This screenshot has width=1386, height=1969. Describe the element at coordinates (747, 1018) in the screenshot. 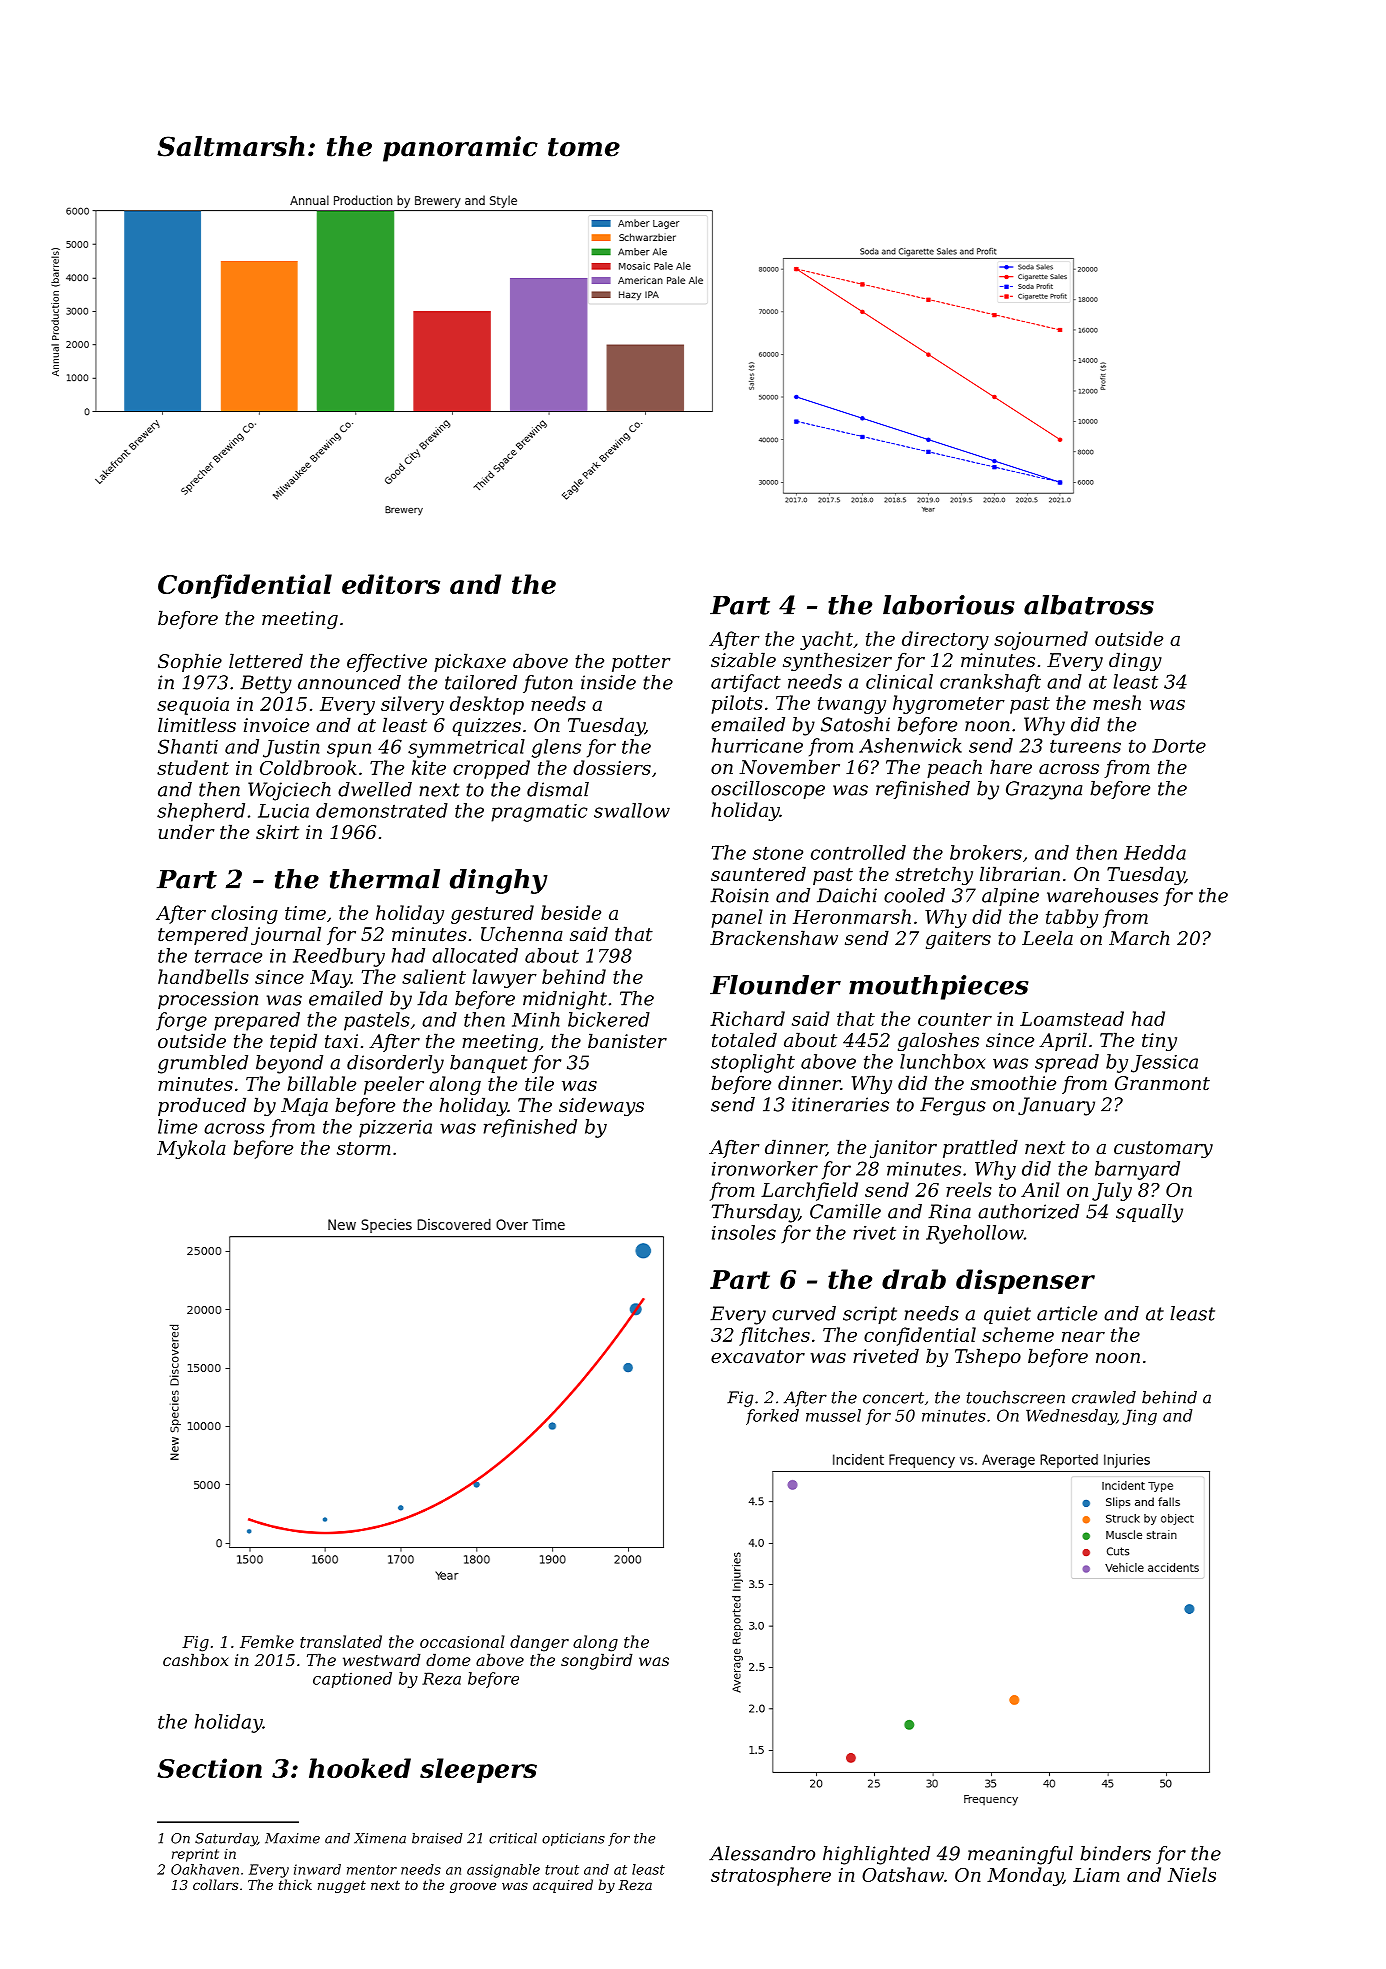

I see `Richard` at that location.
